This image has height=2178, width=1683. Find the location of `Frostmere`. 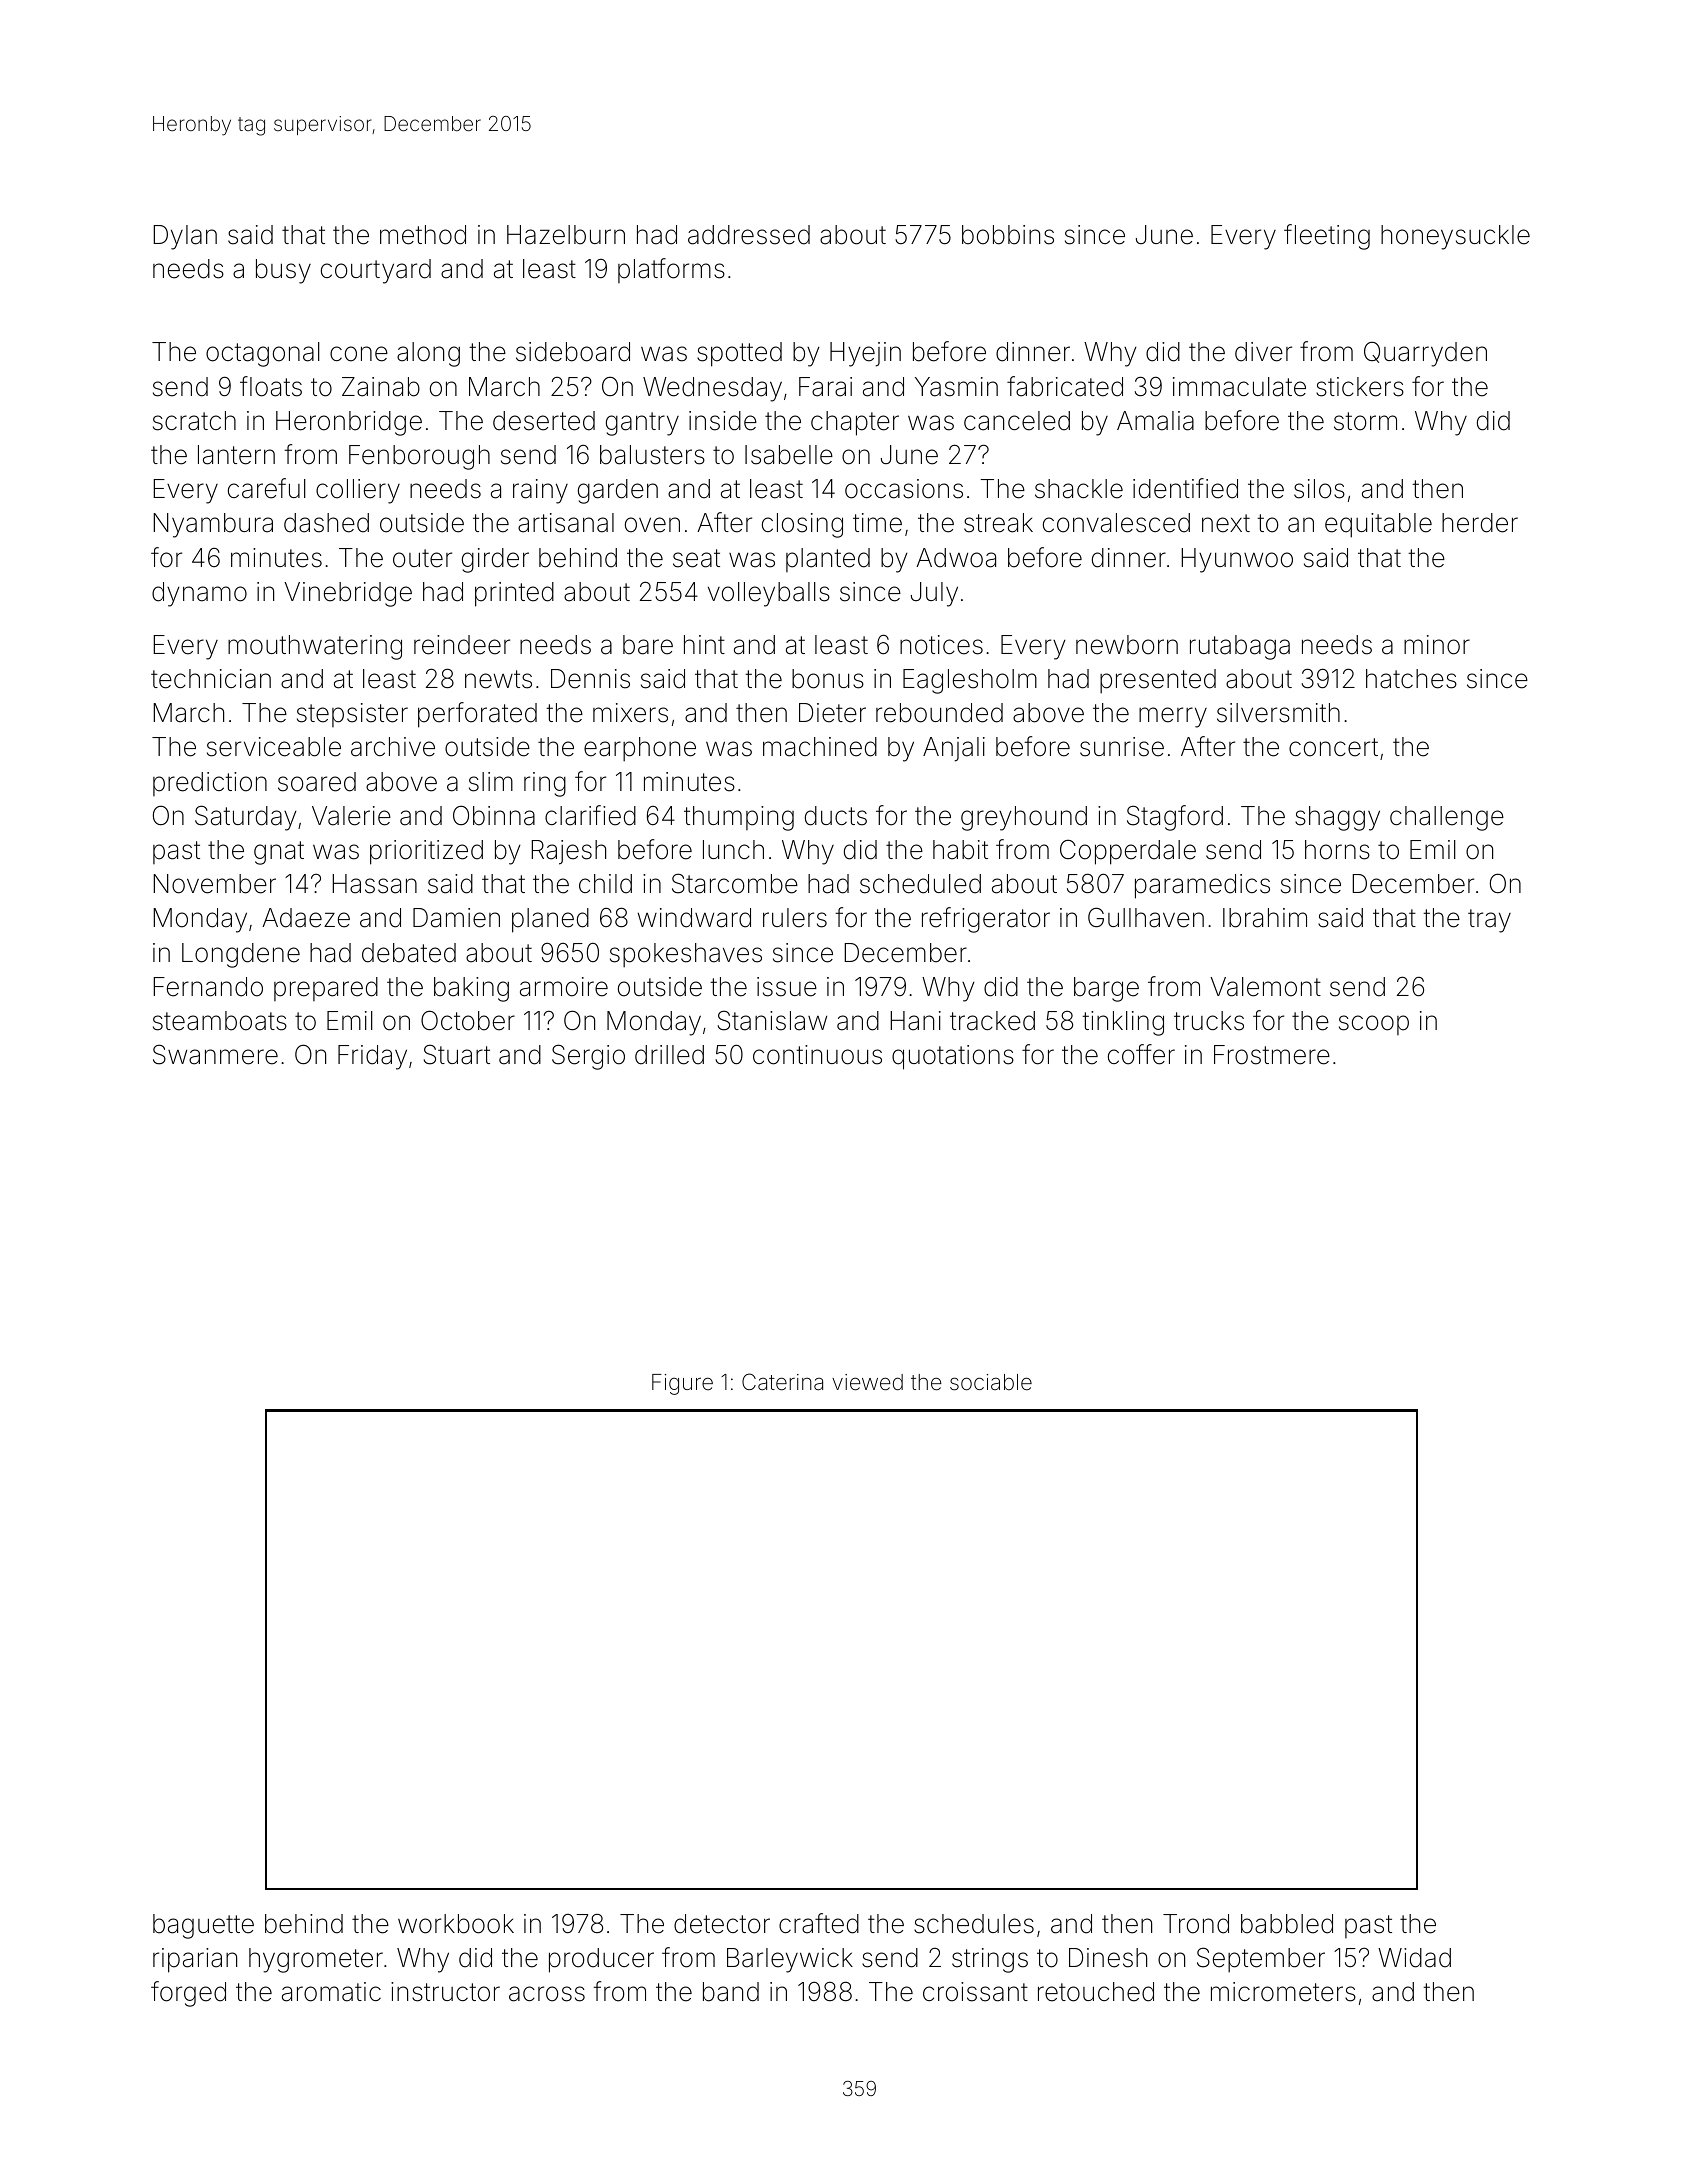

Frostmere is located at coordinates (1272, 1055).
